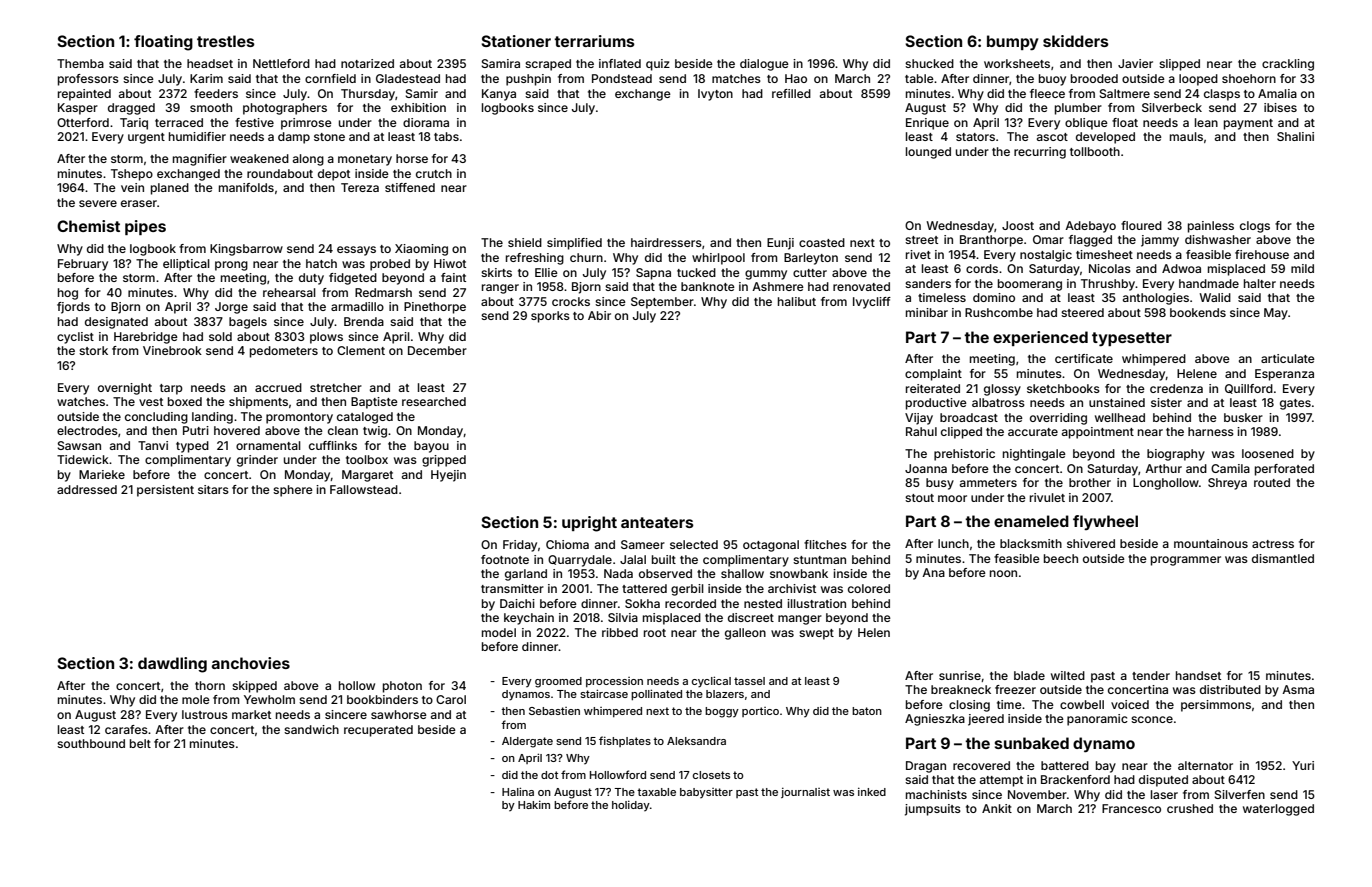 Image resolution: width=1372 pixels, height=887 pixels. What do you see at coordinates (1090, 482) in the document?
I see `brother` at bounding box center [1090, 482].
